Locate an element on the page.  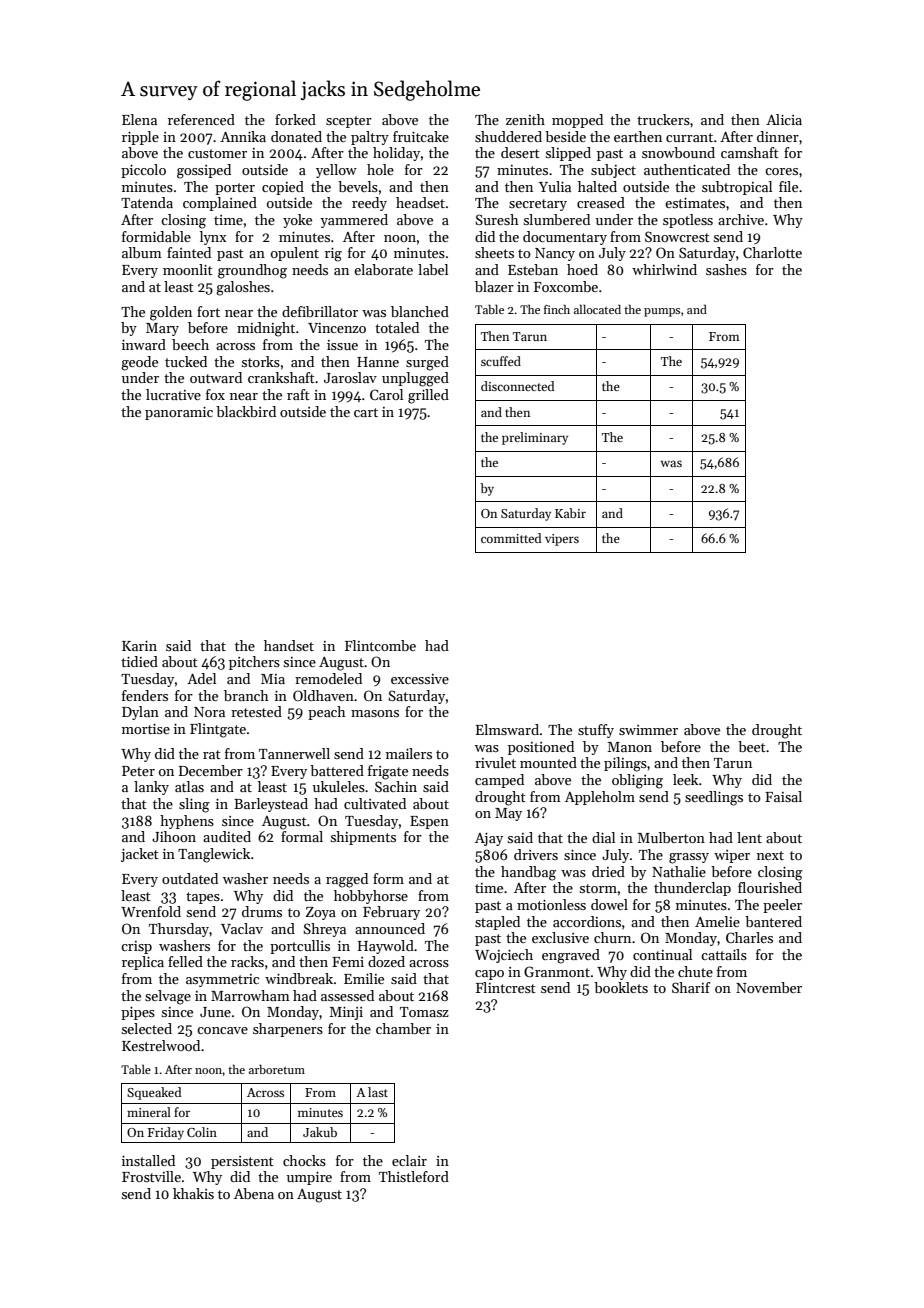
eclair is located at coordinates (409, 1160).
